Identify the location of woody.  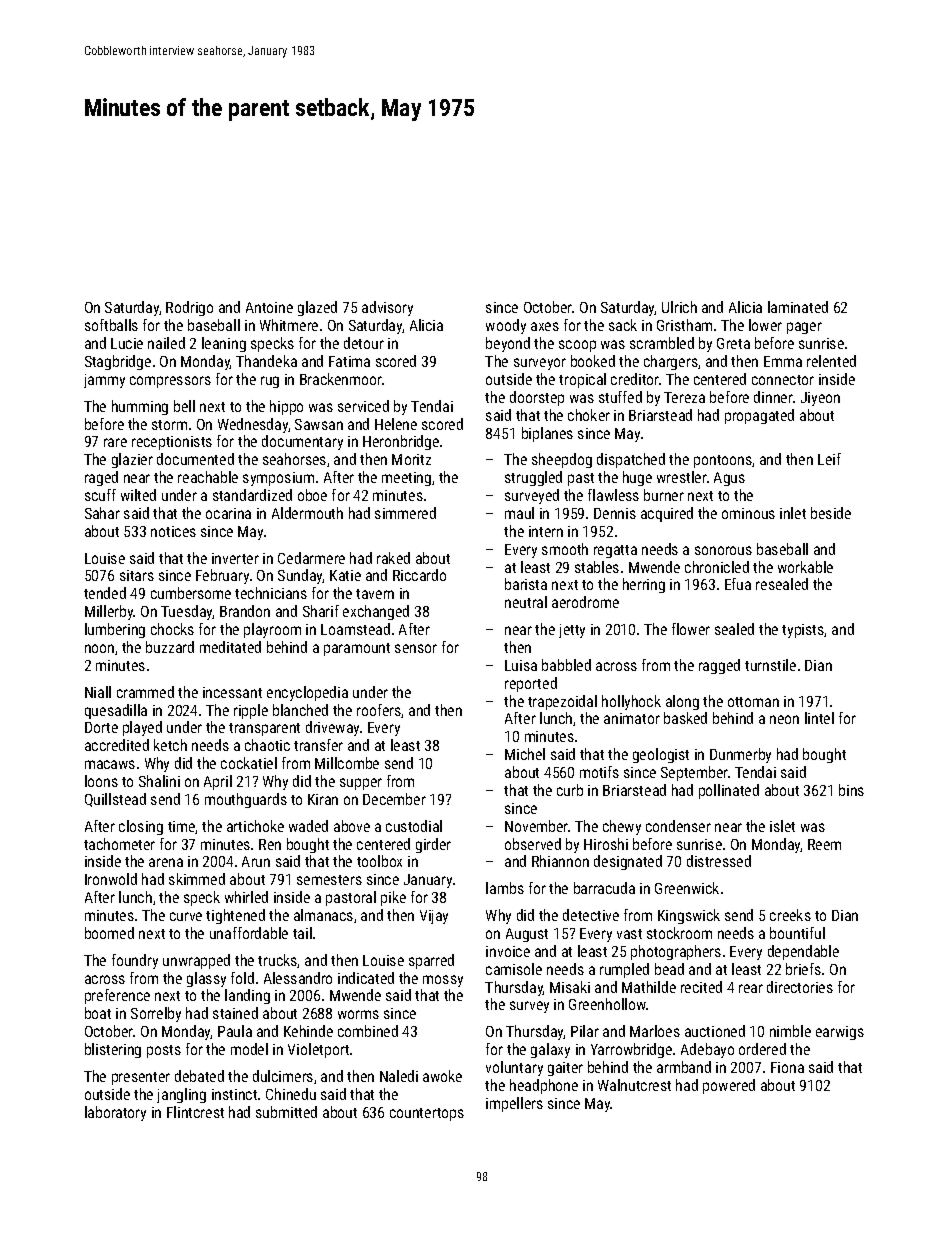
(506, 326).
